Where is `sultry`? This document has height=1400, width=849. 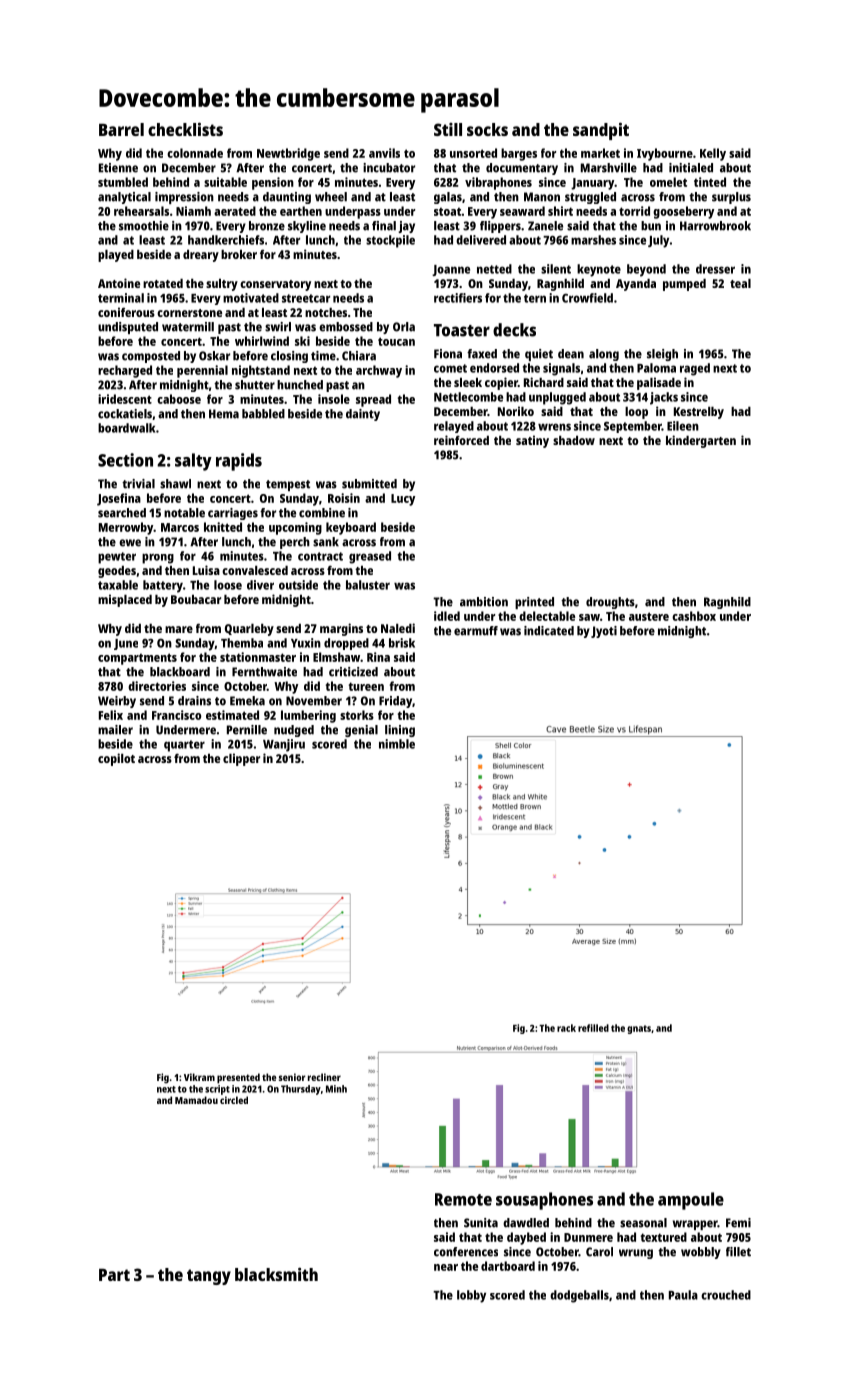
sultry is located at coordinates (222, 285).
